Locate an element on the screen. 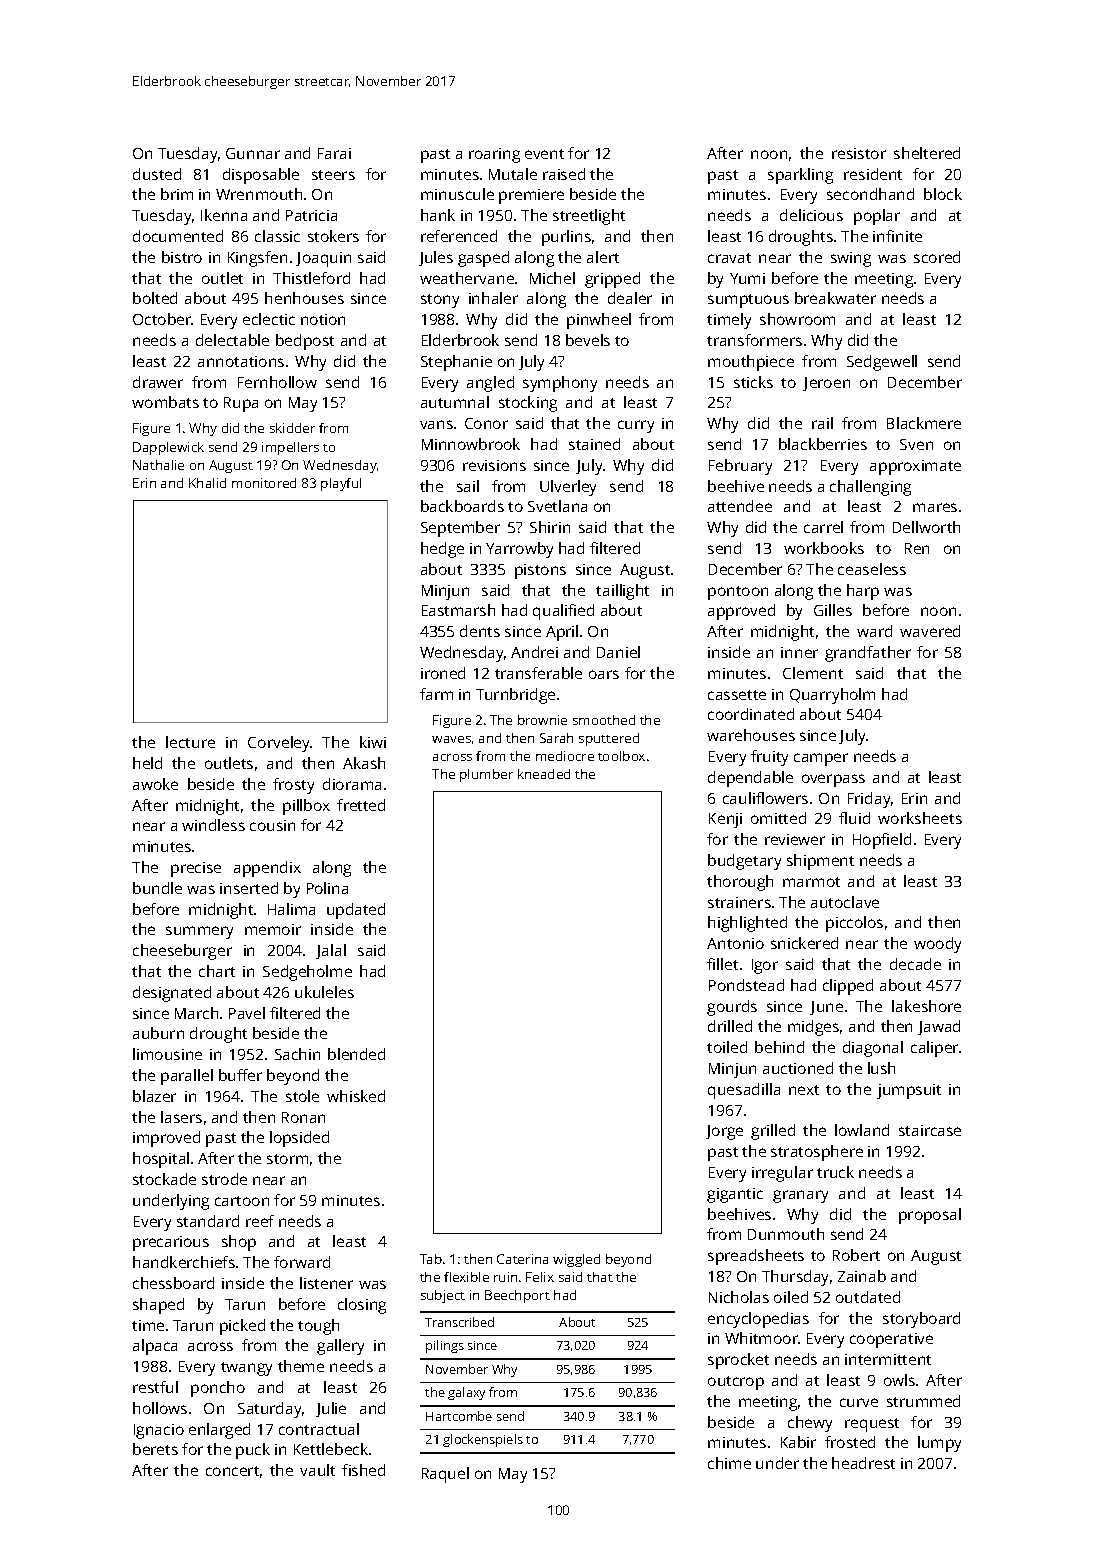 The height and width of the screenshot is (1549, 1095). concert is located at coordinates (232, 1471).
